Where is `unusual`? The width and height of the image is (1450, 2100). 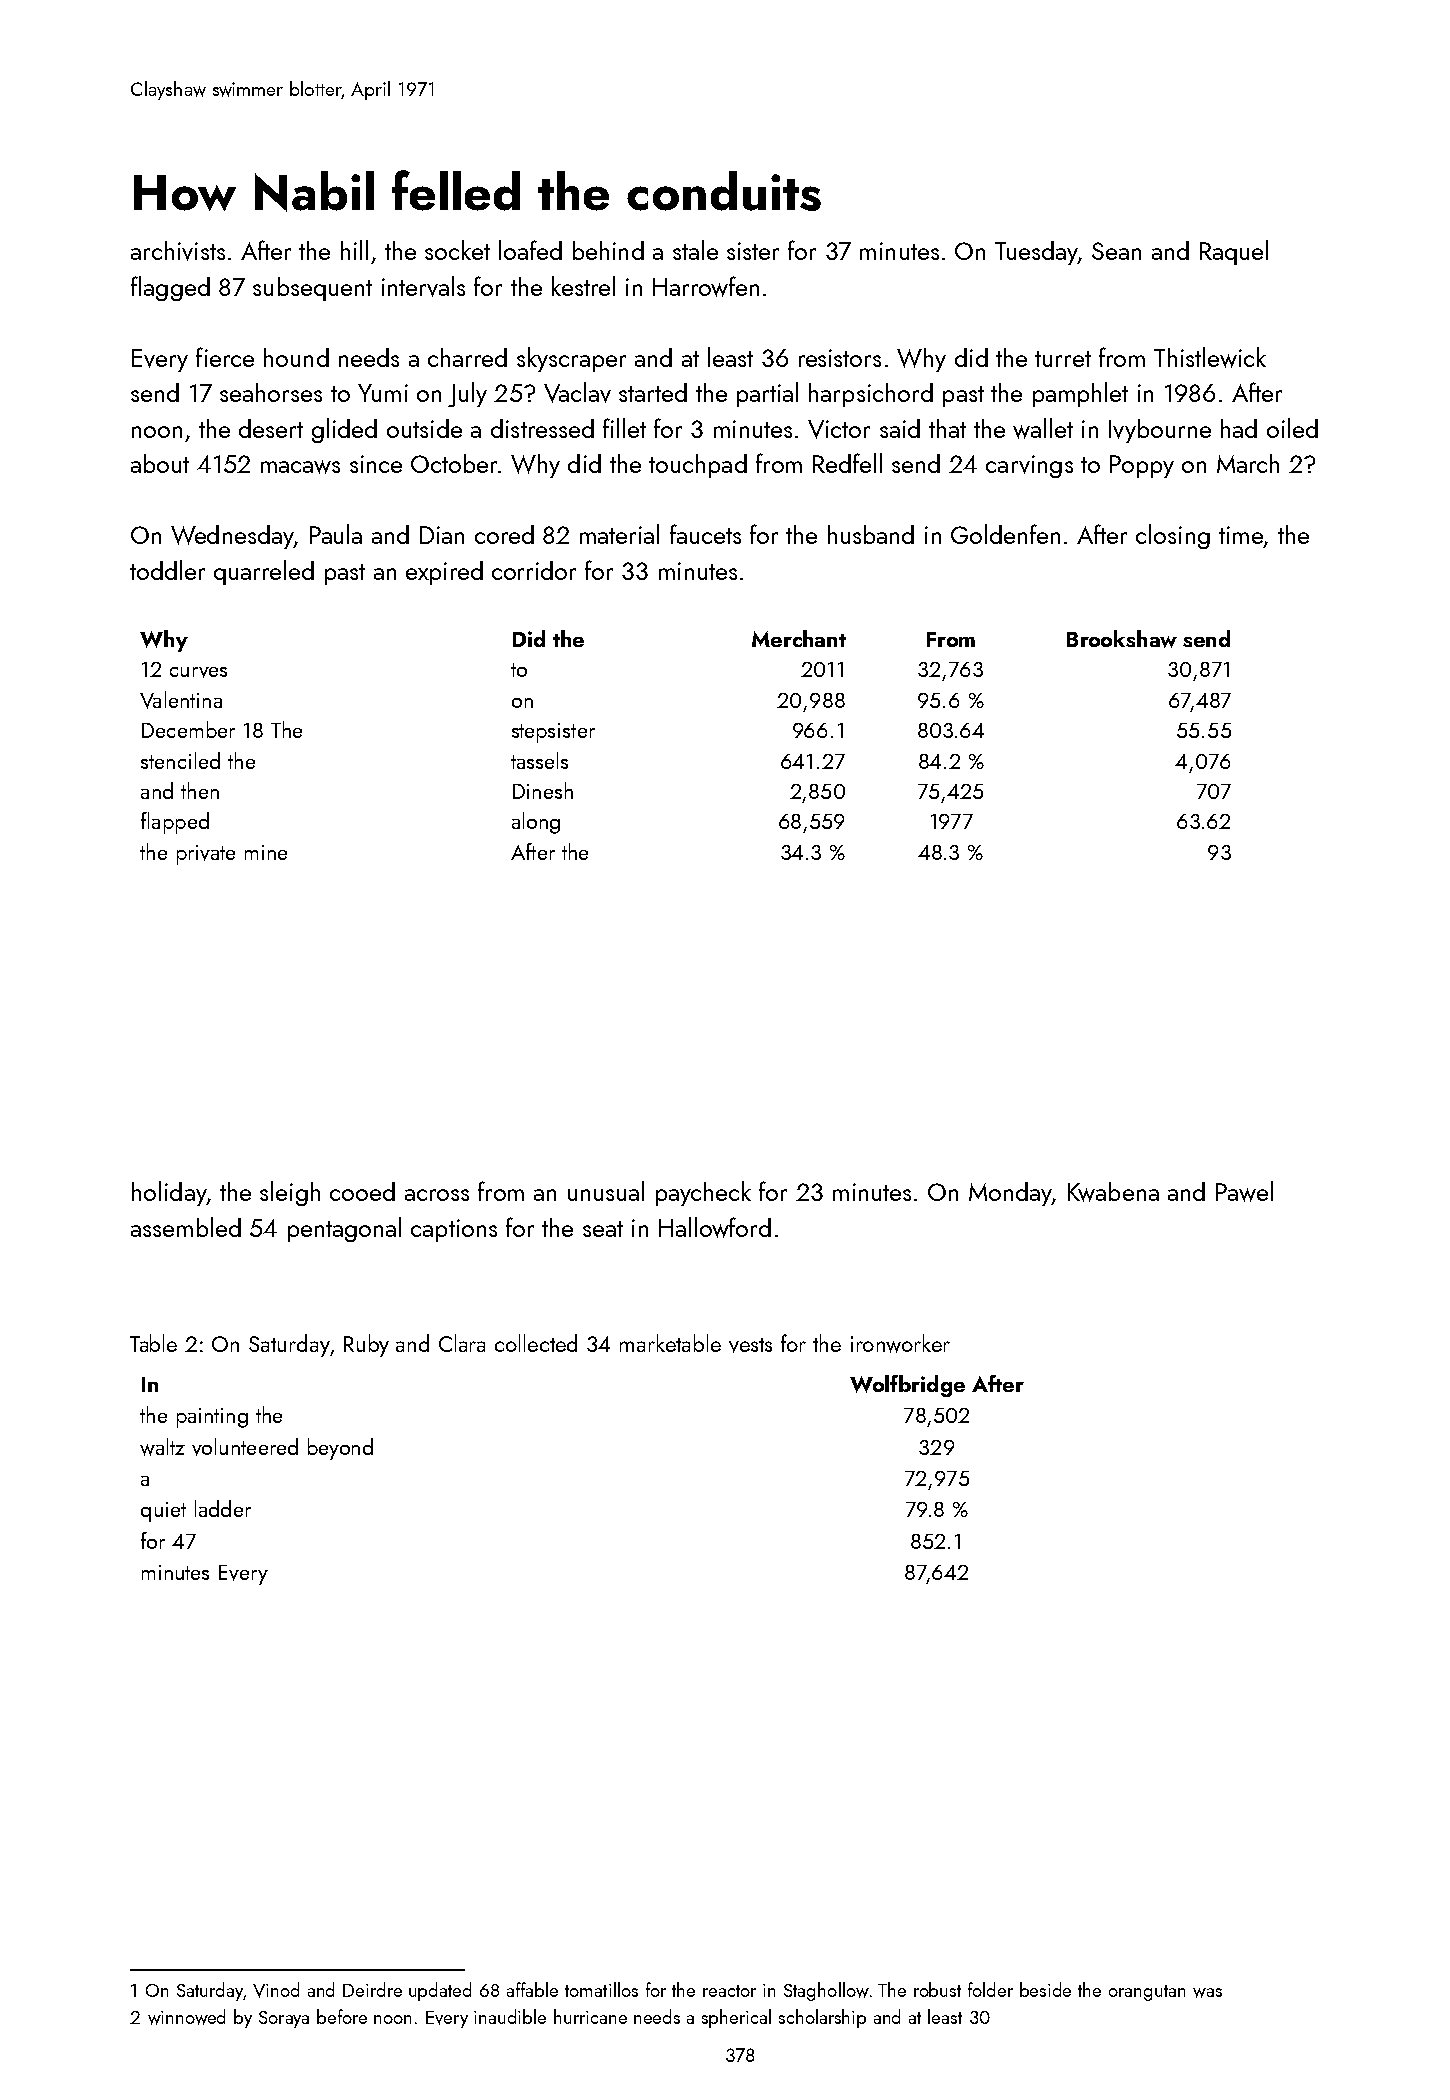
unusual is located at coordinates (606, 1191).
